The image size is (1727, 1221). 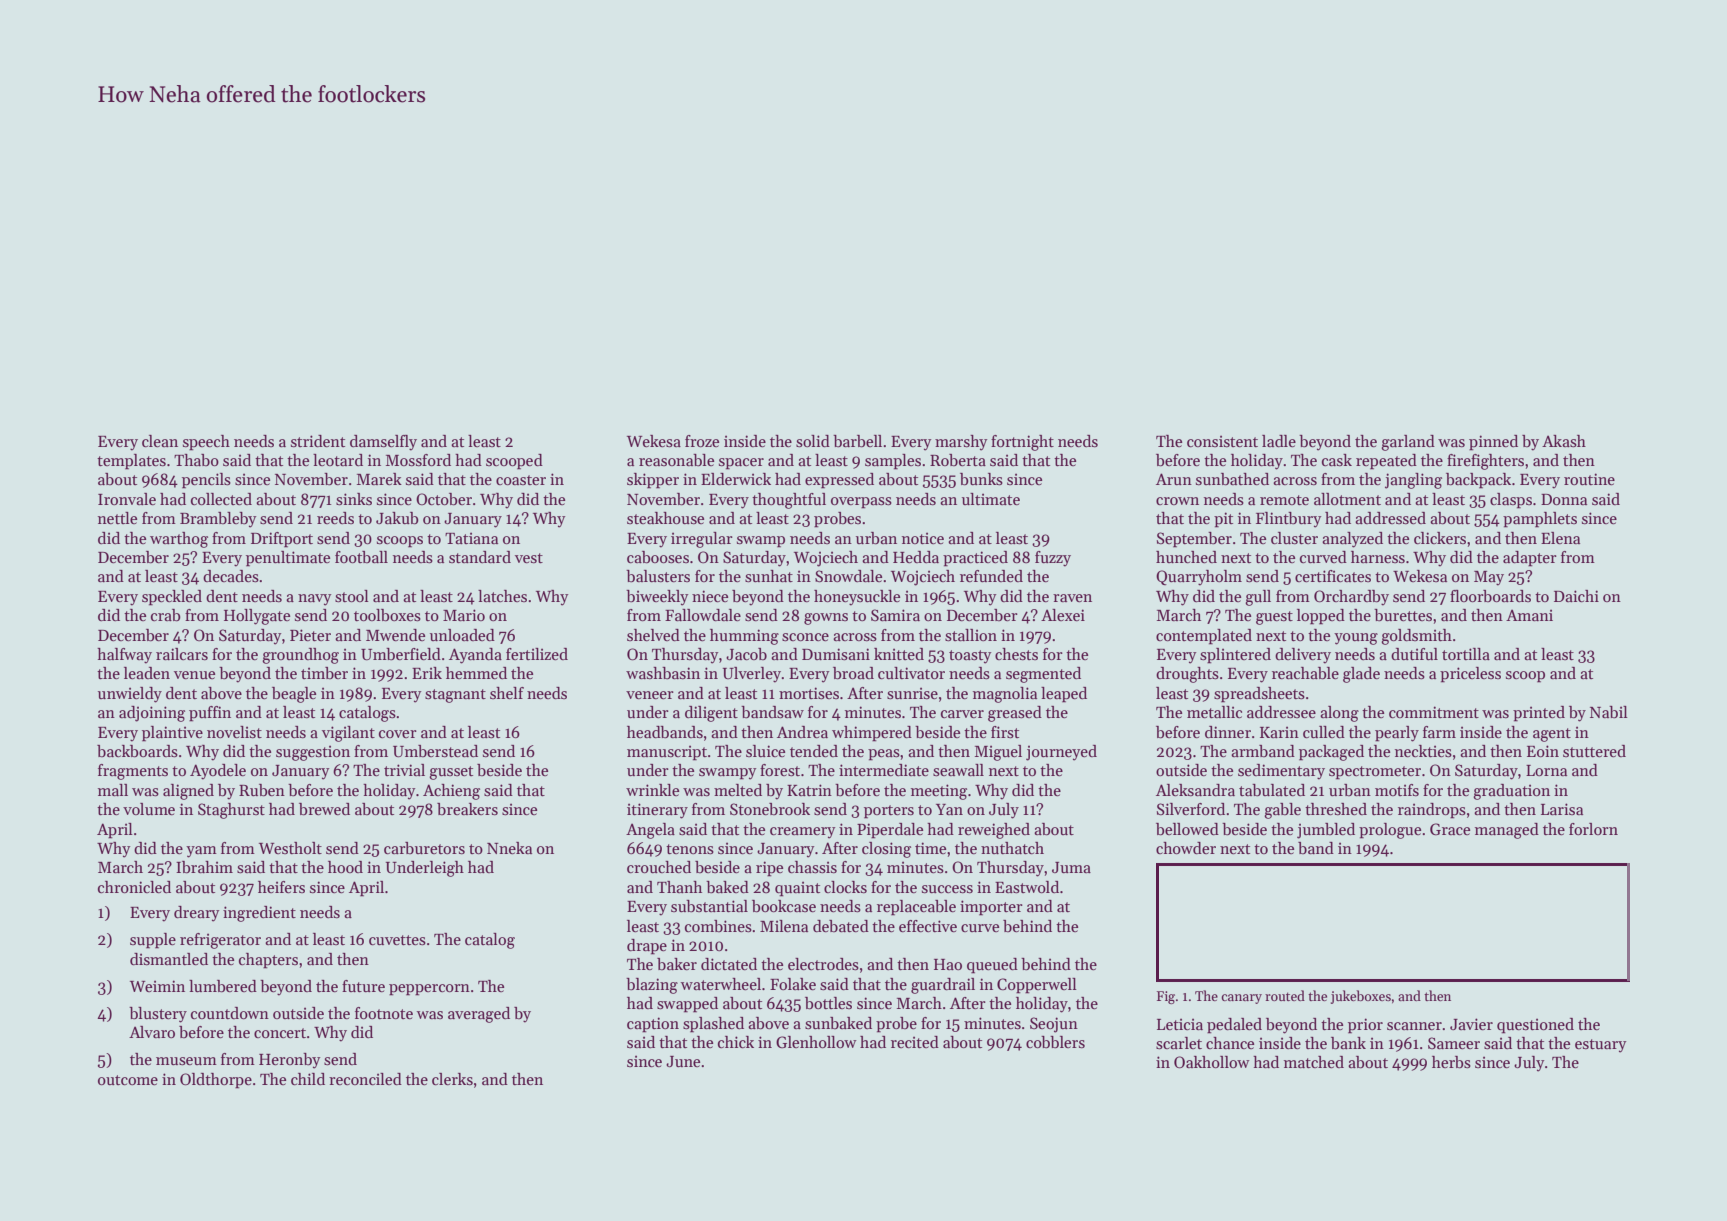 I want to click on Orchardby, so click(x=1351, y=598).
